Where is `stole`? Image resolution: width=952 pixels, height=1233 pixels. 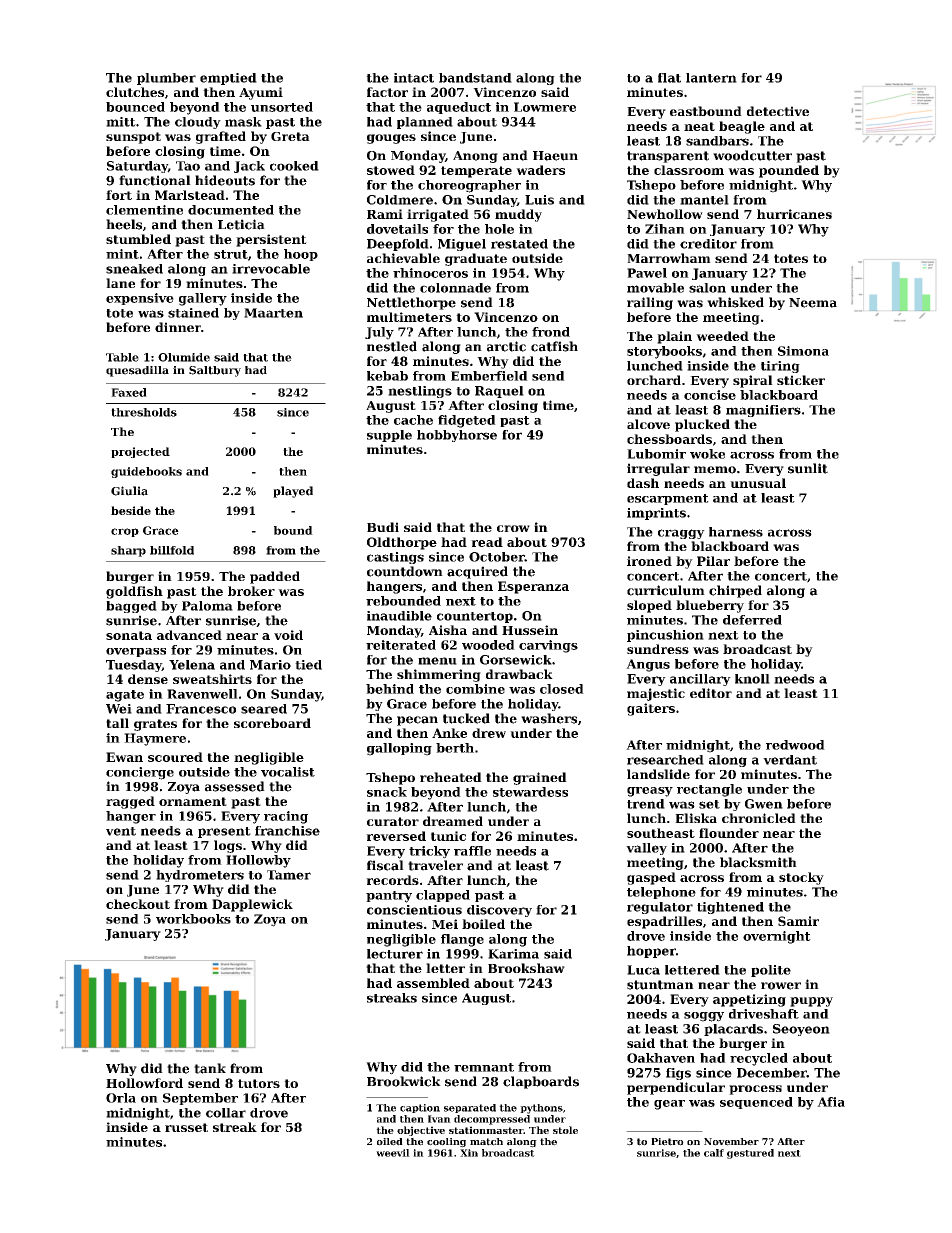 stole is located at coordinates (565, 1130).
